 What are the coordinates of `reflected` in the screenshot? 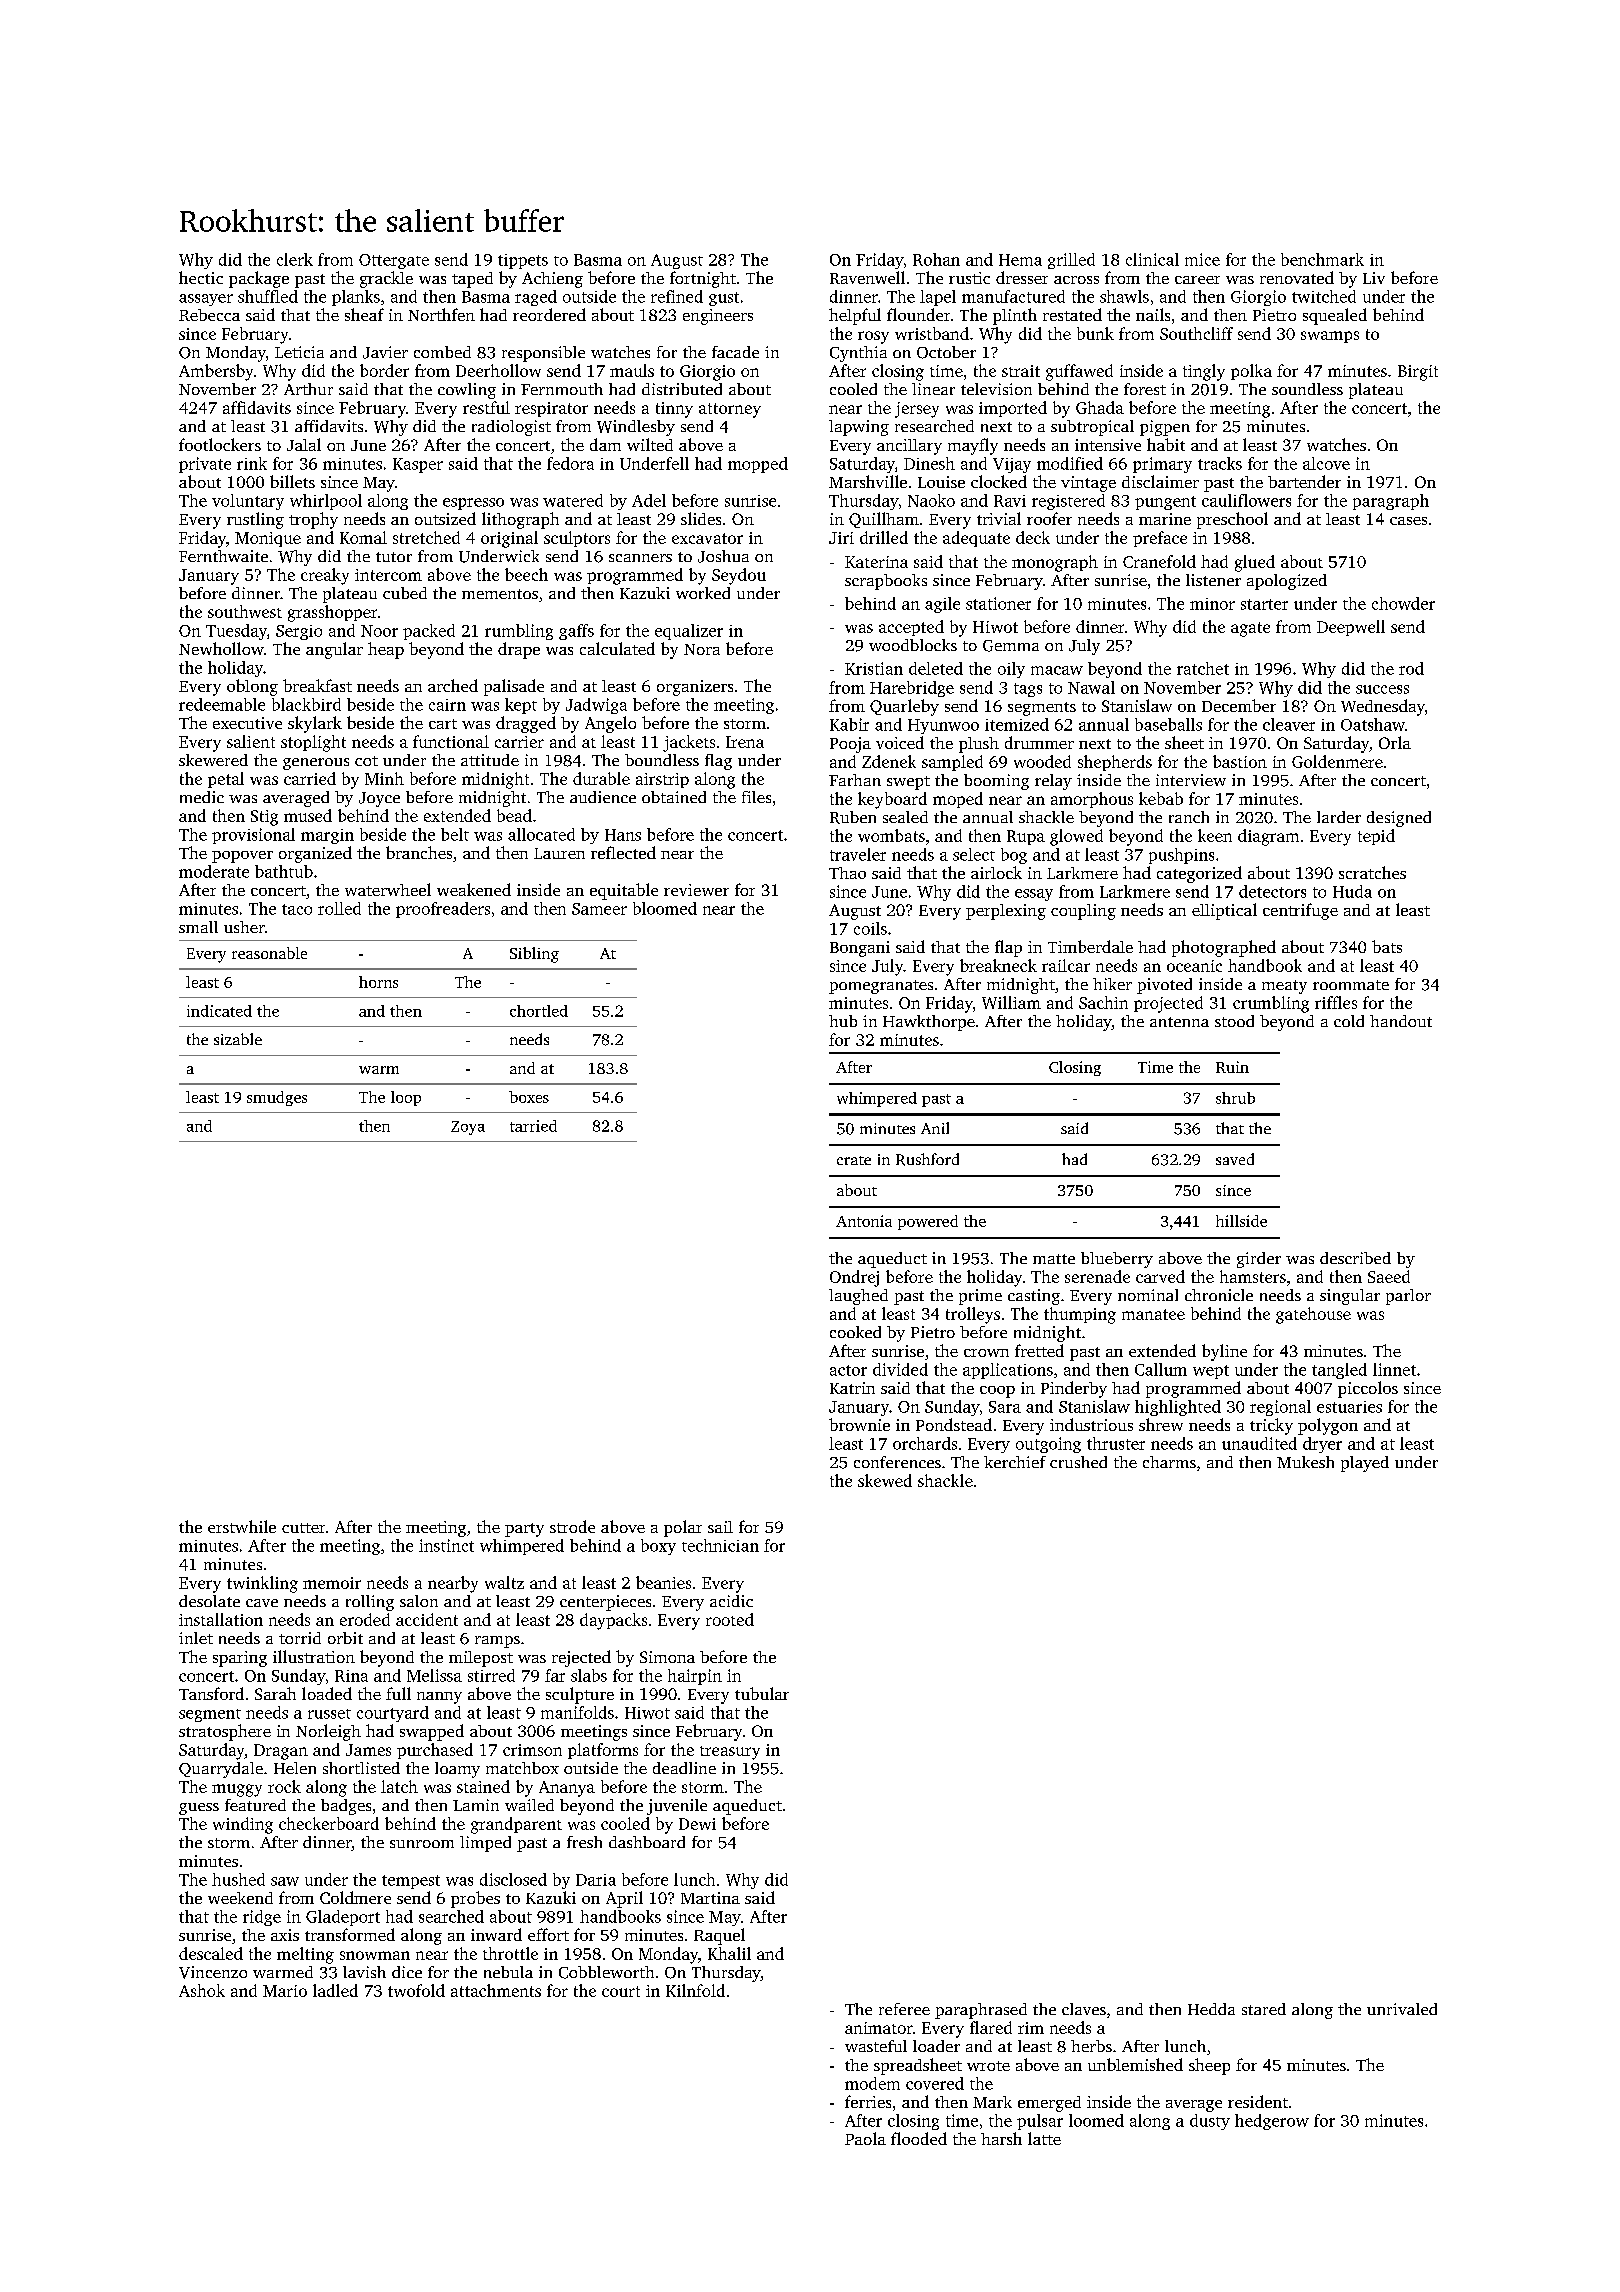 It's located at (623, 852).
